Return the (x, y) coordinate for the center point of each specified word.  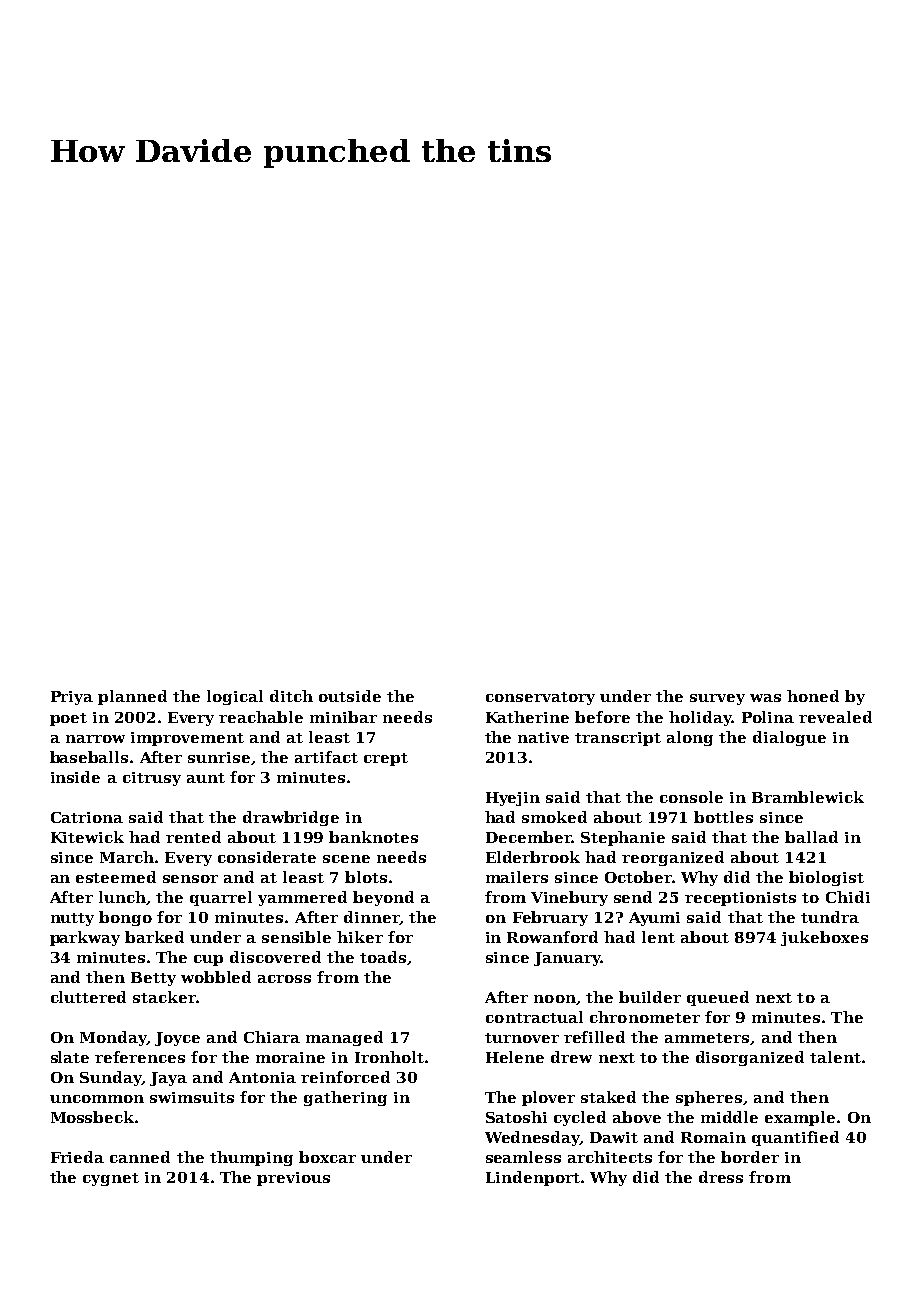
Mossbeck (92, 1117)
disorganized (750, 1058)
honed (813, 696)
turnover (522, 1038)
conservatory (540, 698)
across (284, 979)
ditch (291, 696)
